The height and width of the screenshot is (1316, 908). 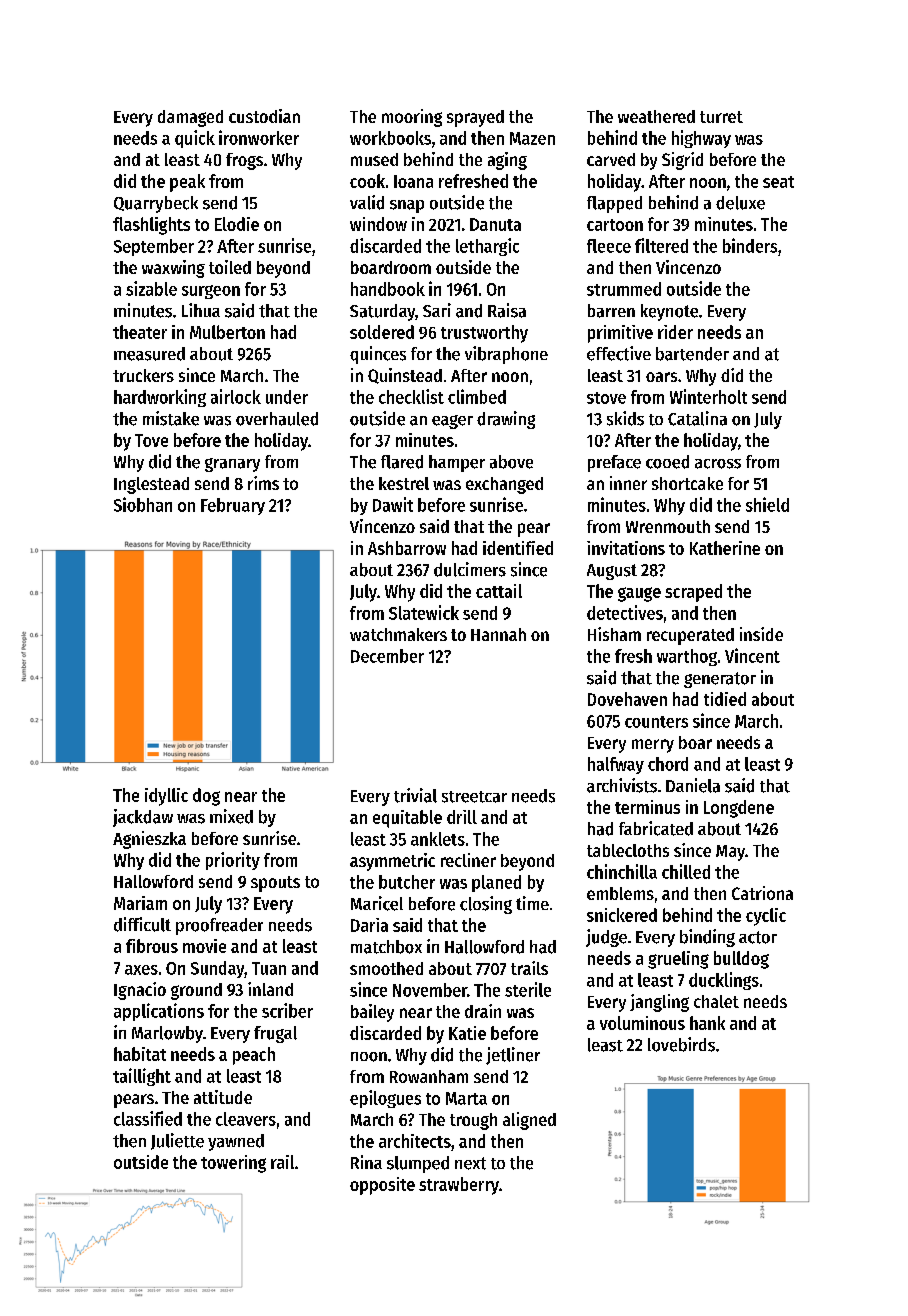 I want to click on ground, so click(x=196, y=991).
